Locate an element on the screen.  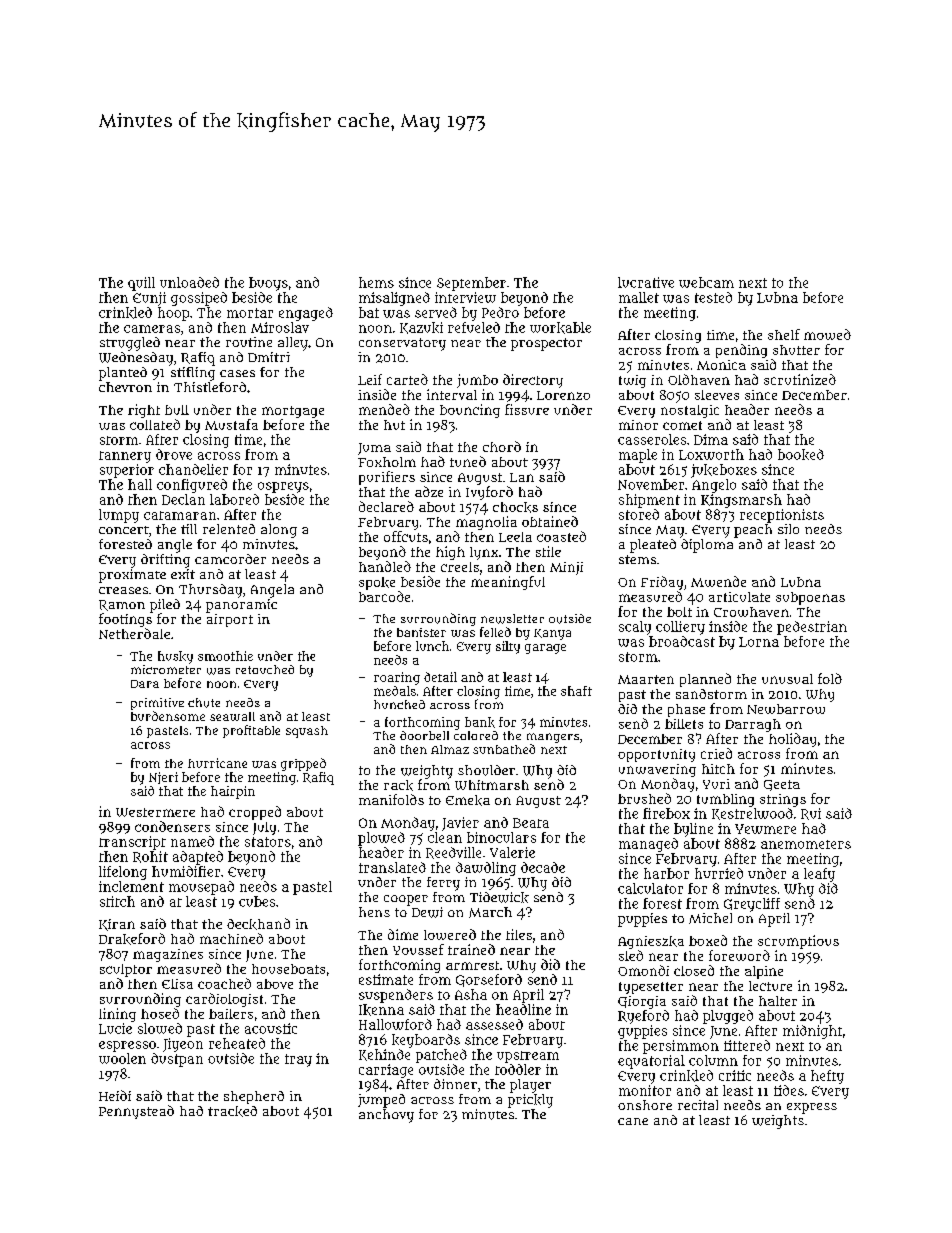
colored is located at coordinates (476, 735).
